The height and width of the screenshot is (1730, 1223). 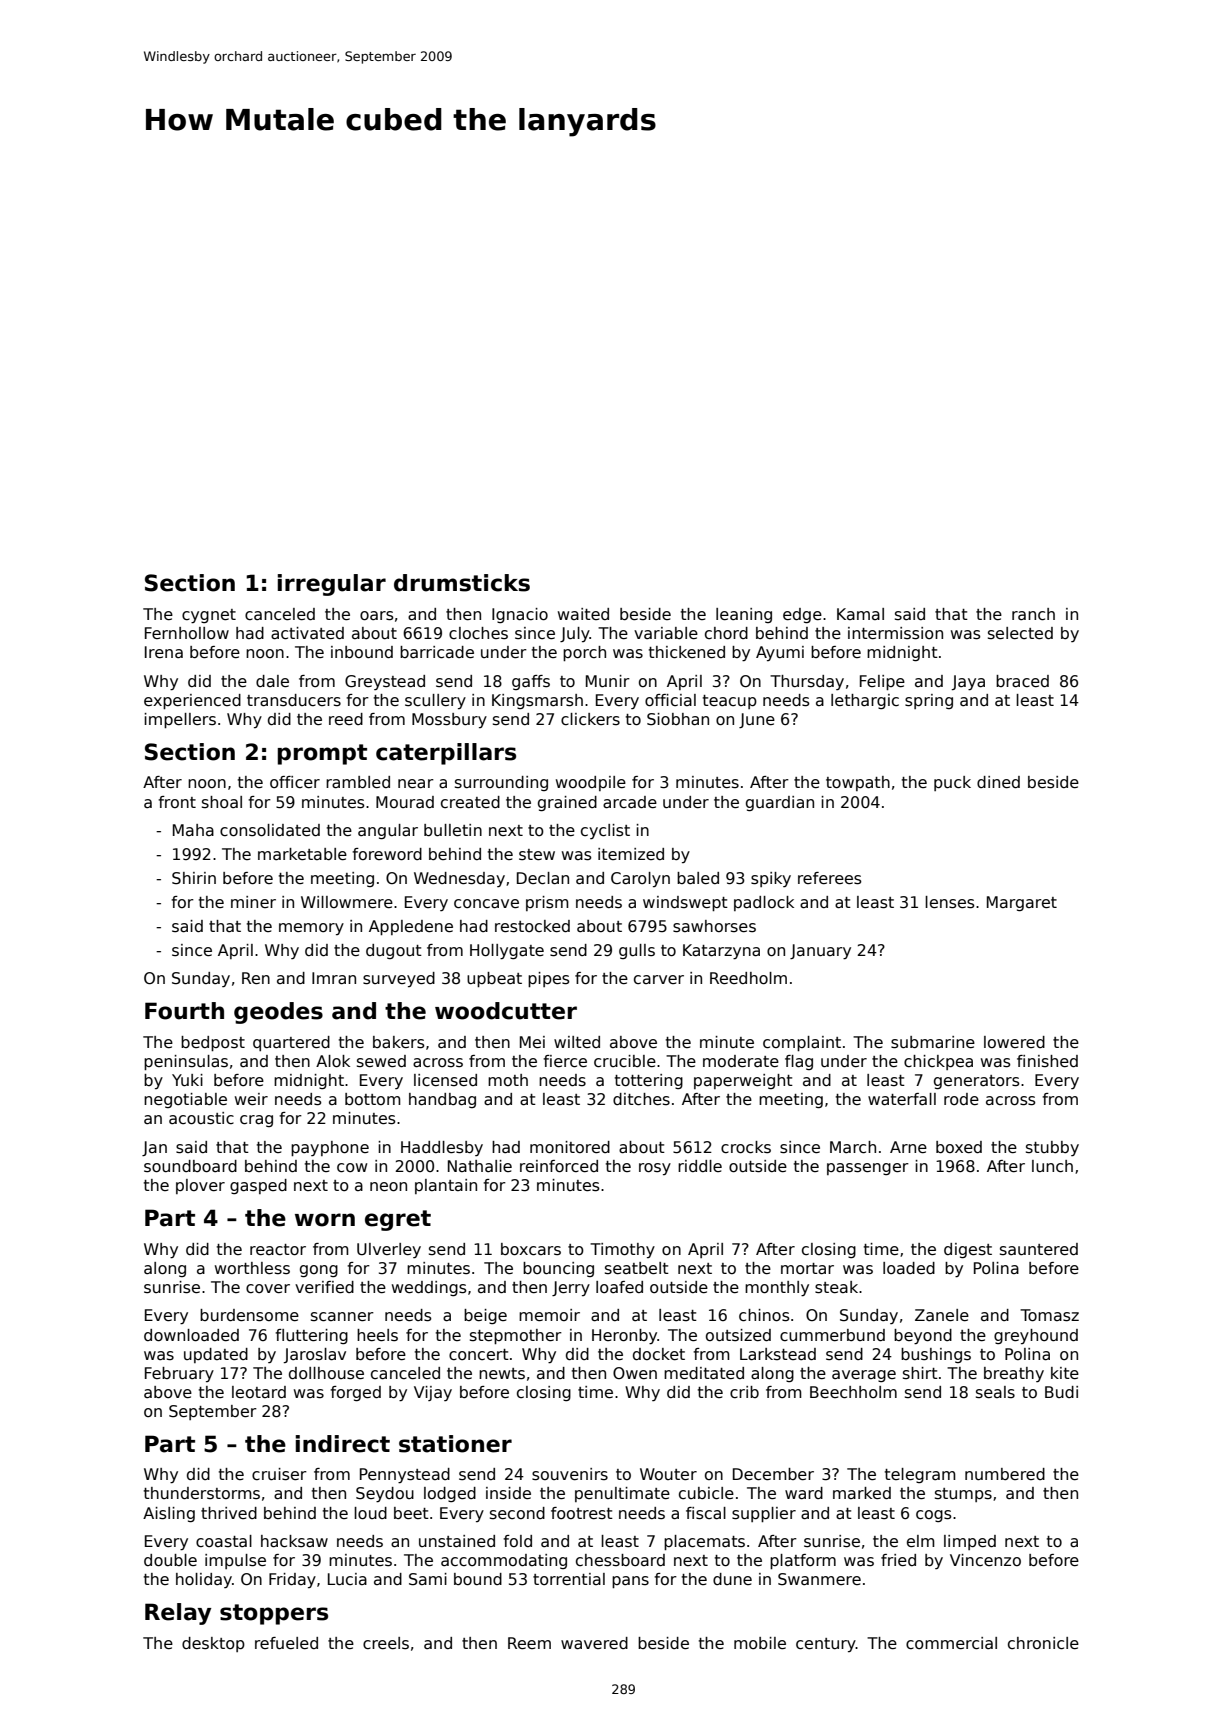 What do you see at coordinates (998, 782) in the screenshot?
I see `dined` at bounding box center [998, 782].
